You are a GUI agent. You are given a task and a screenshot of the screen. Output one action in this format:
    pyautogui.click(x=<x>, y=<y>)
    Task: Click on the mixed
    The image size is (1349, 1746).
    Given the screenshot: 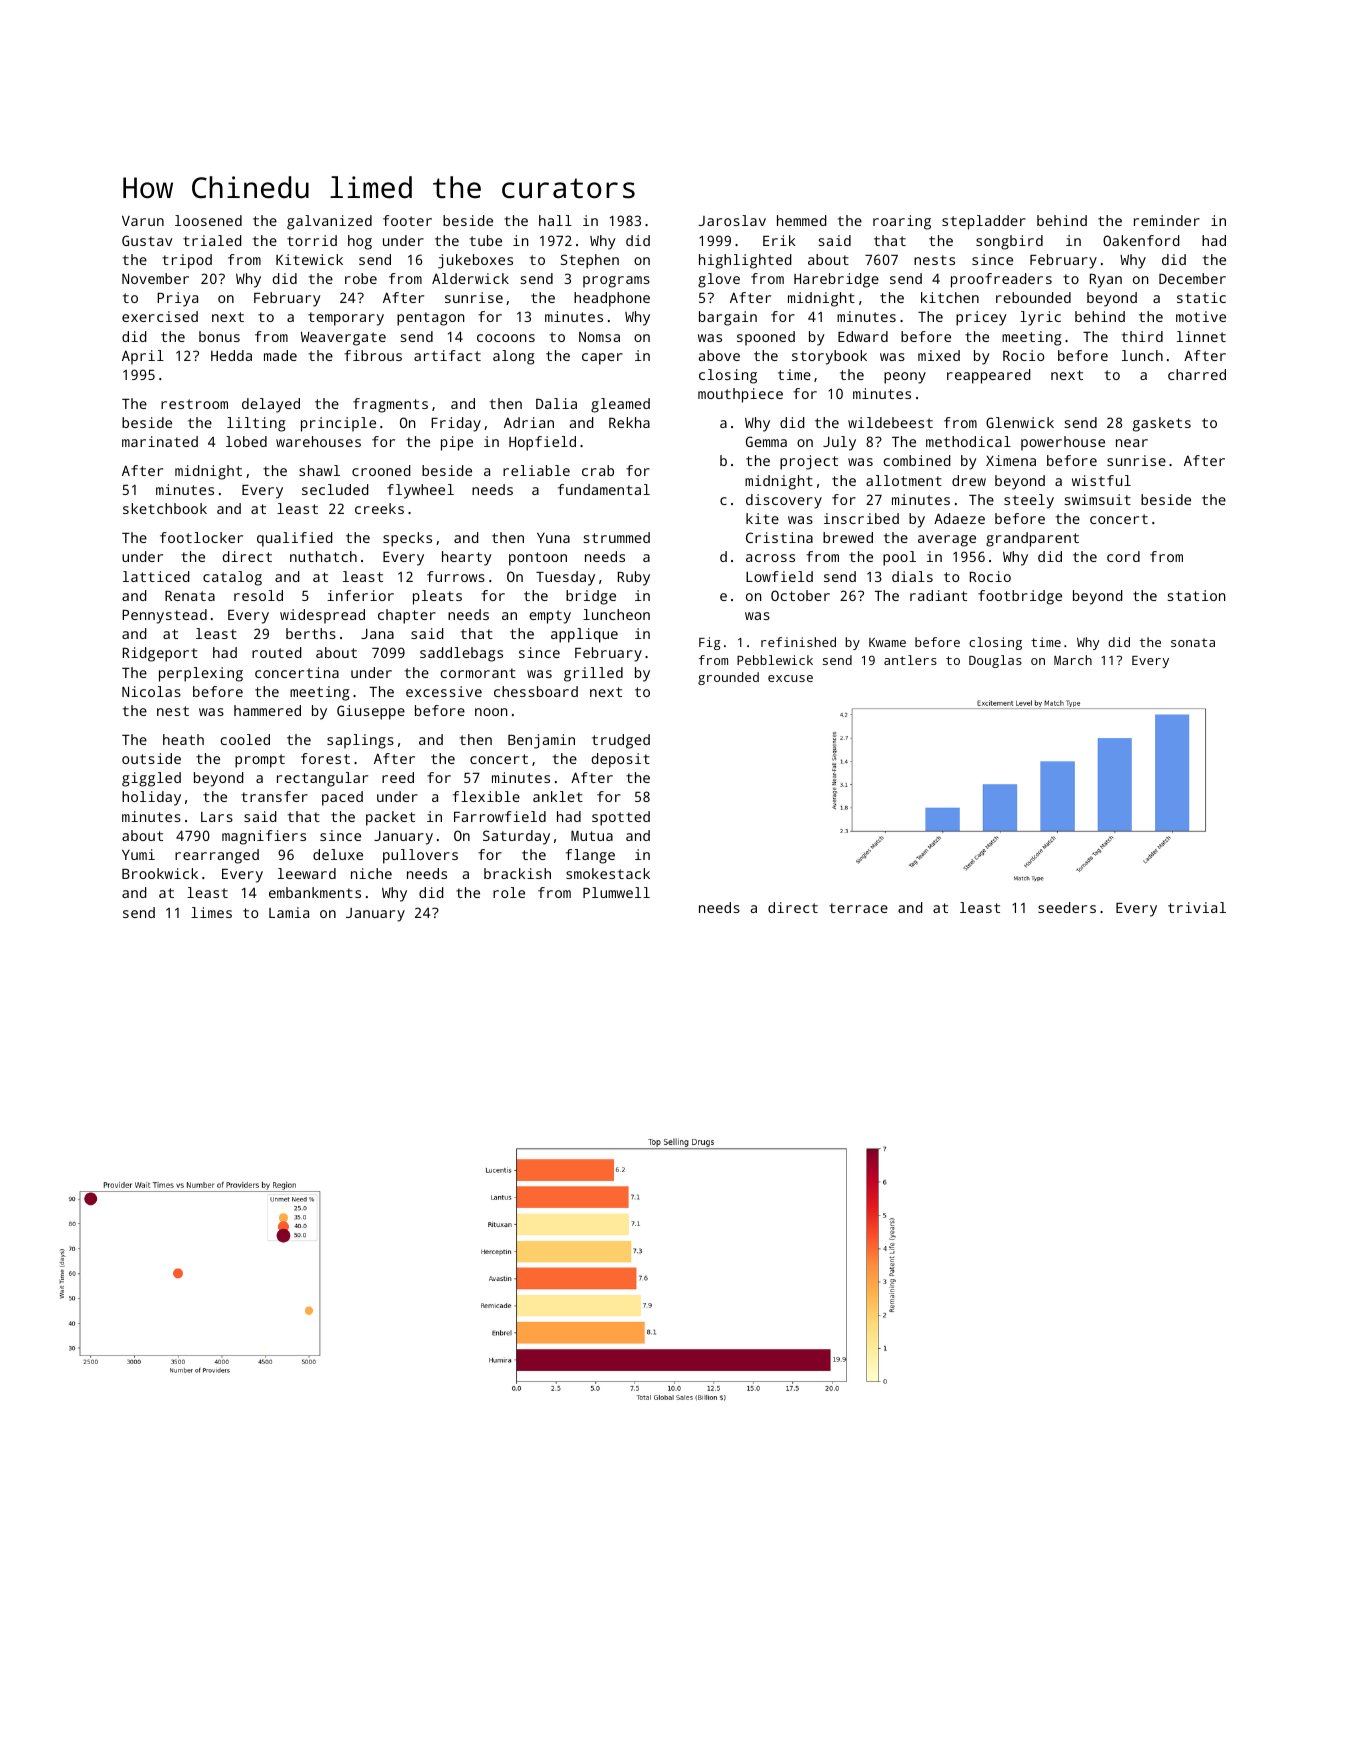 What is the action you would take?
    pyautogui.click(x=939, y=355)
